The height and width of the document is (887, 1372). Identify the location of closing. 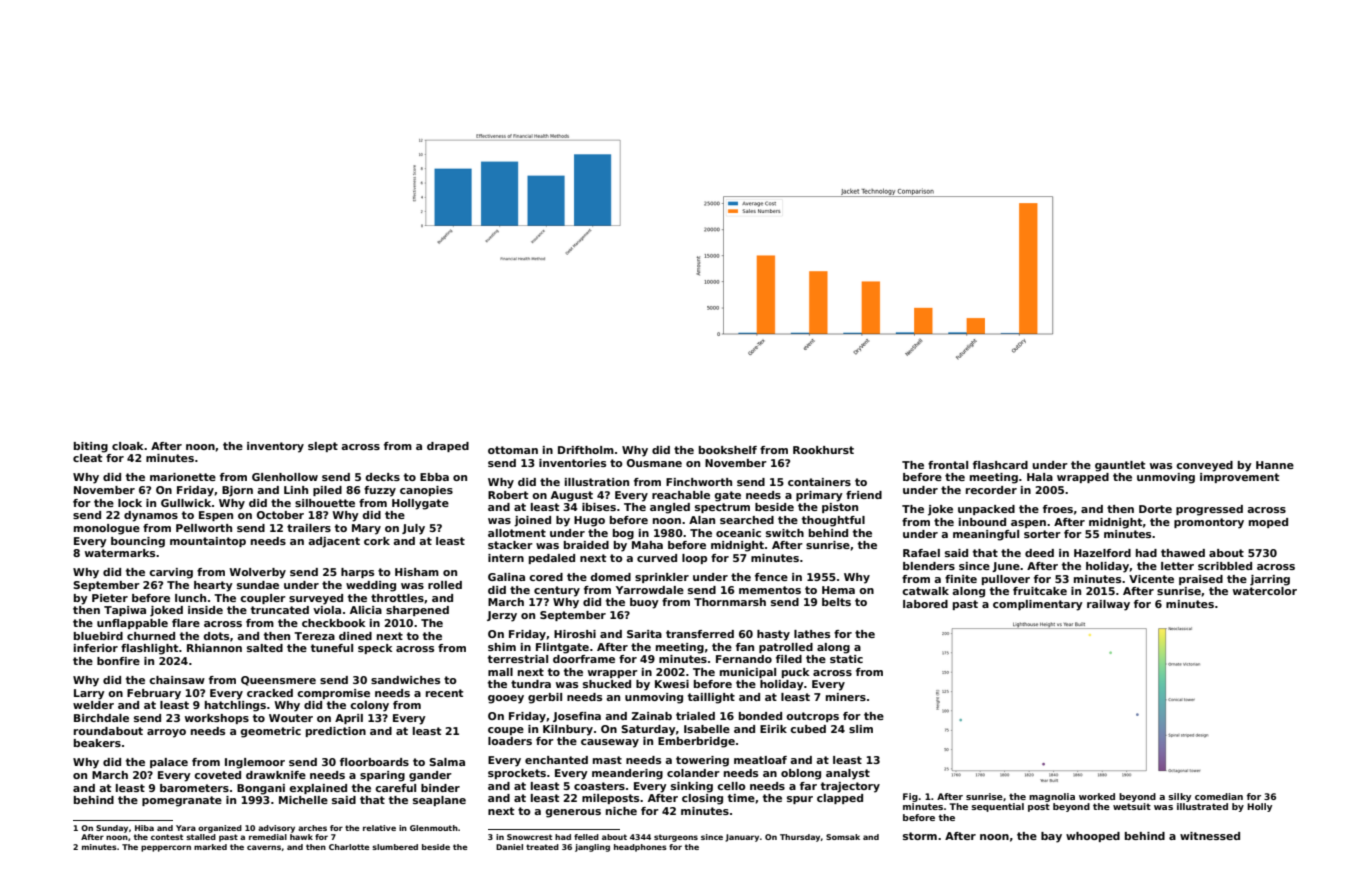
(702, 799).
